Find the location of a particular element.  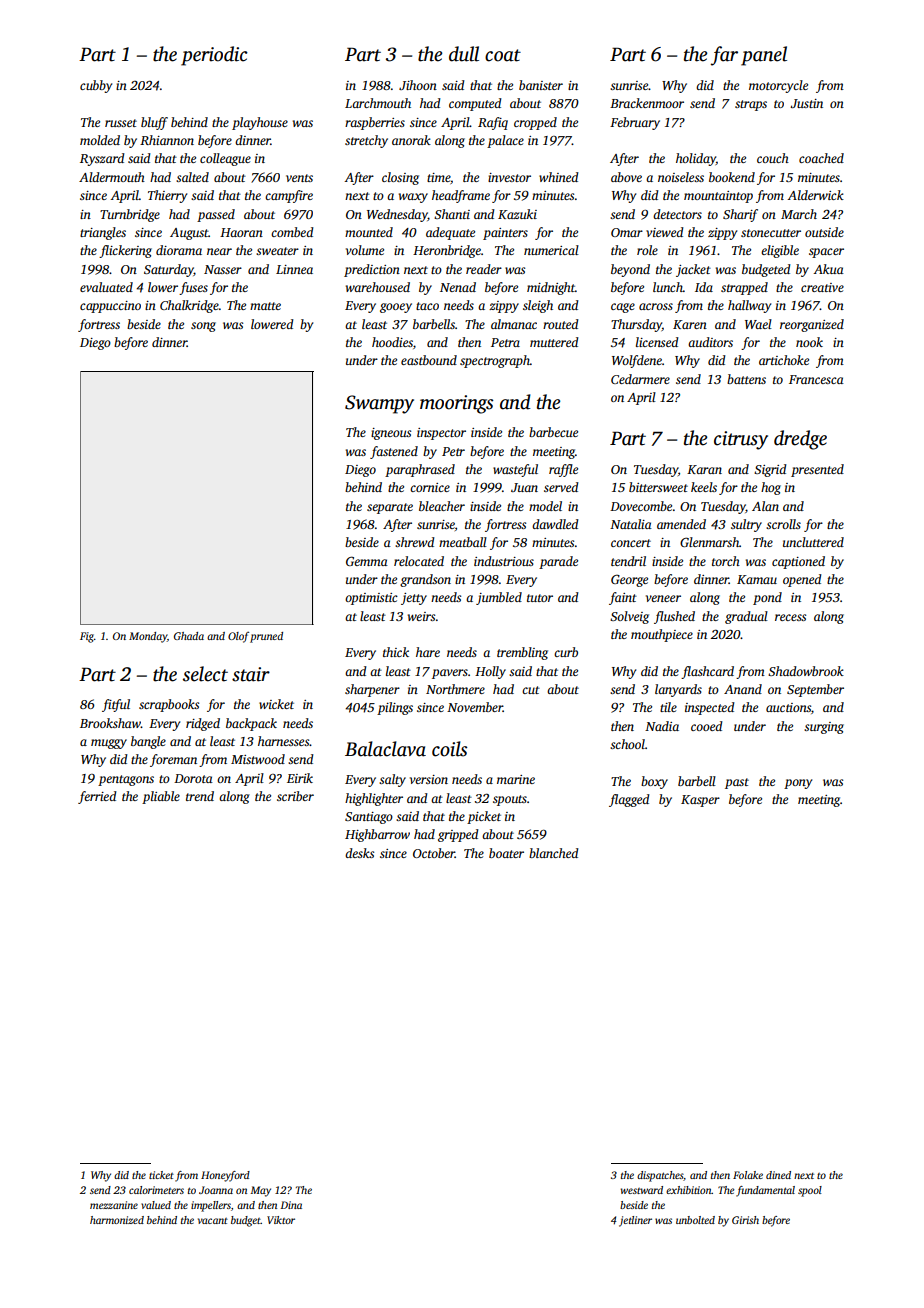

panel is located at coordinates (764, 56).
